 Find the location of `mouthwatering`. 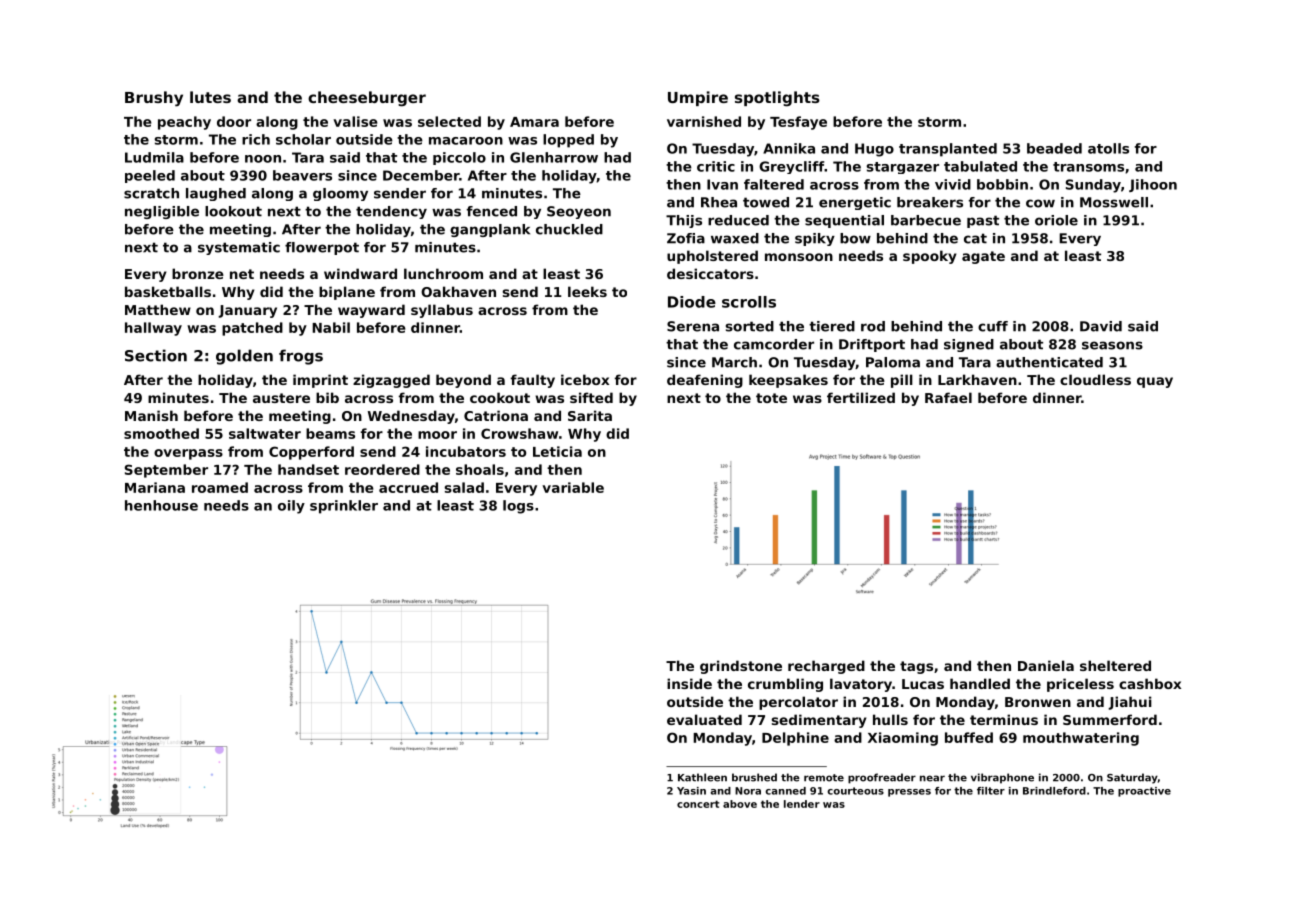

mouthwatering is located at coordinates (1081, 739).
